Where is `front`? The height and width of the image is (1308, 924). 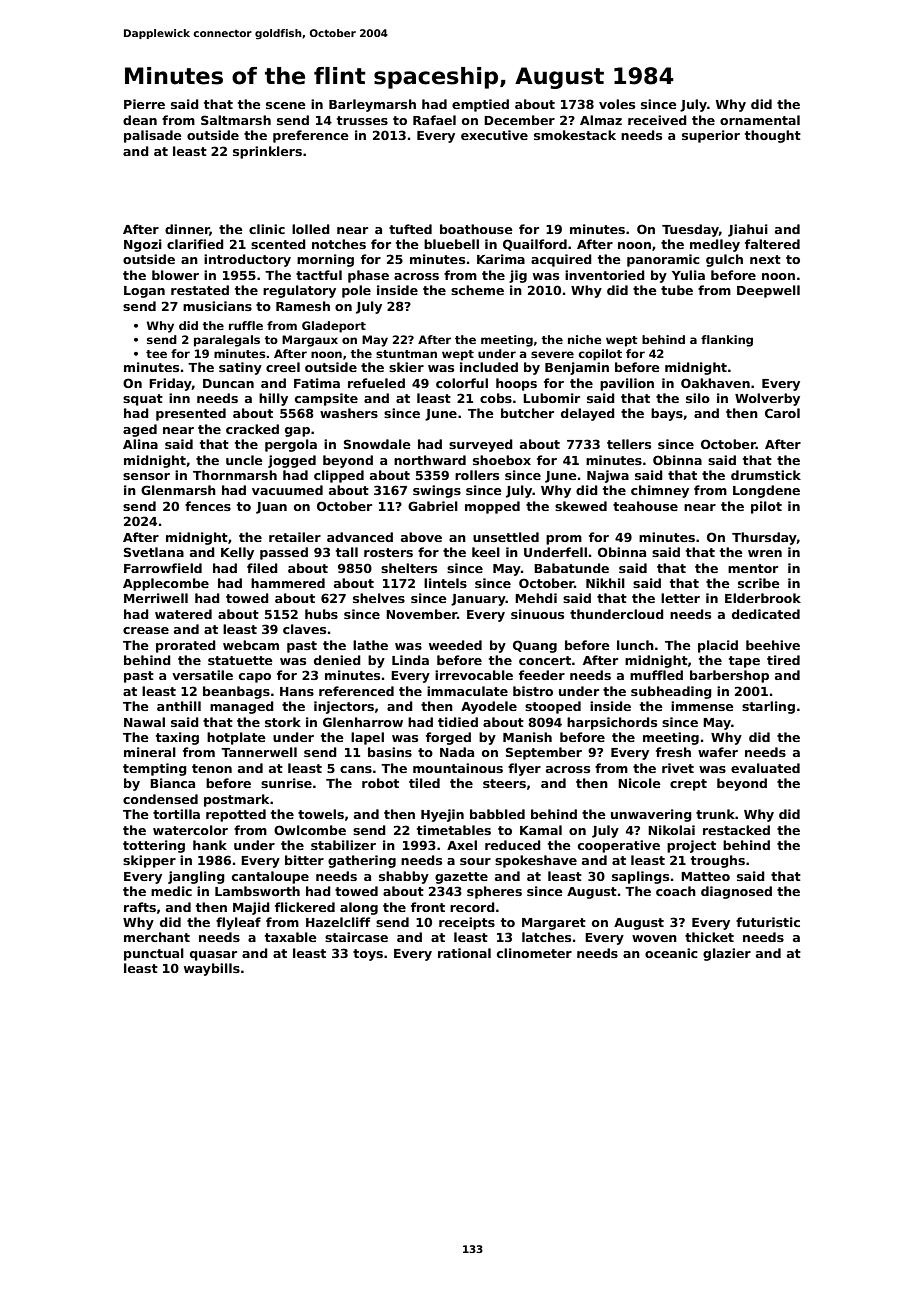
front is located at coordinates (428, 907).
